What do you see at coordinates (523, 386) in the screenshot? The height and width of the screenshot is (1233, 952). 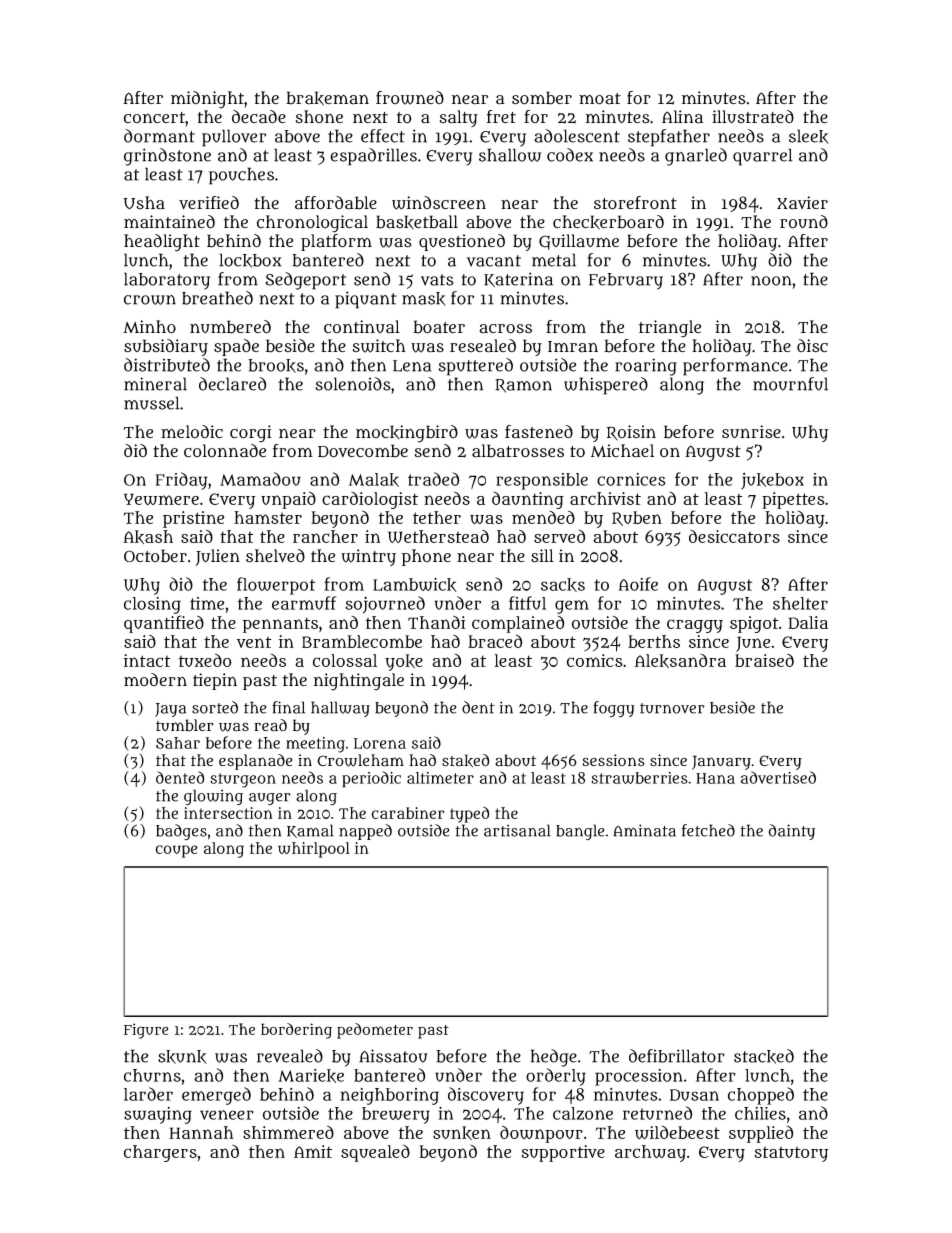 I see `Ramon` at bounding box center [523, 386].
